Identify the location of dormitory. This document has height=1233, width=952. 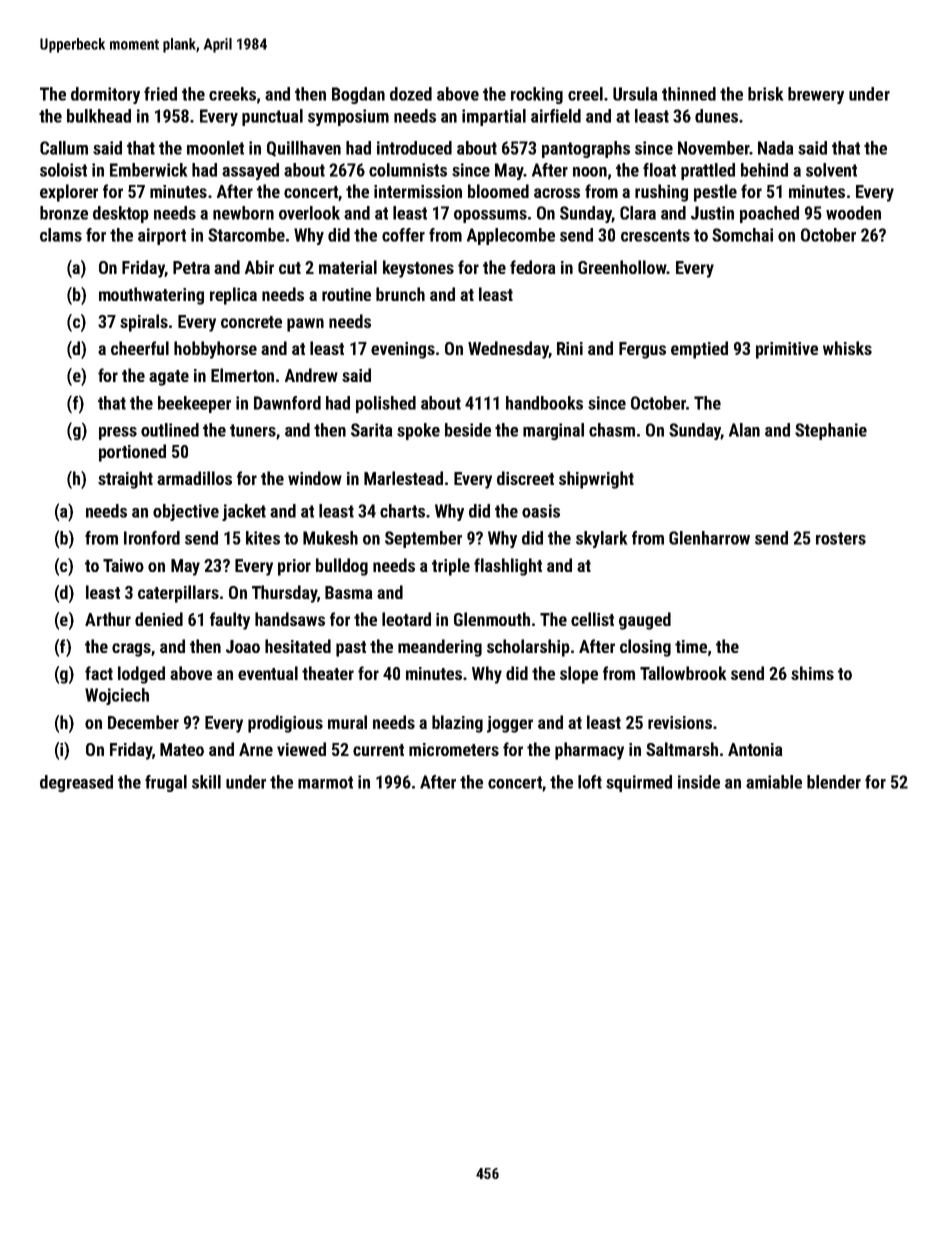
(105, 95).
